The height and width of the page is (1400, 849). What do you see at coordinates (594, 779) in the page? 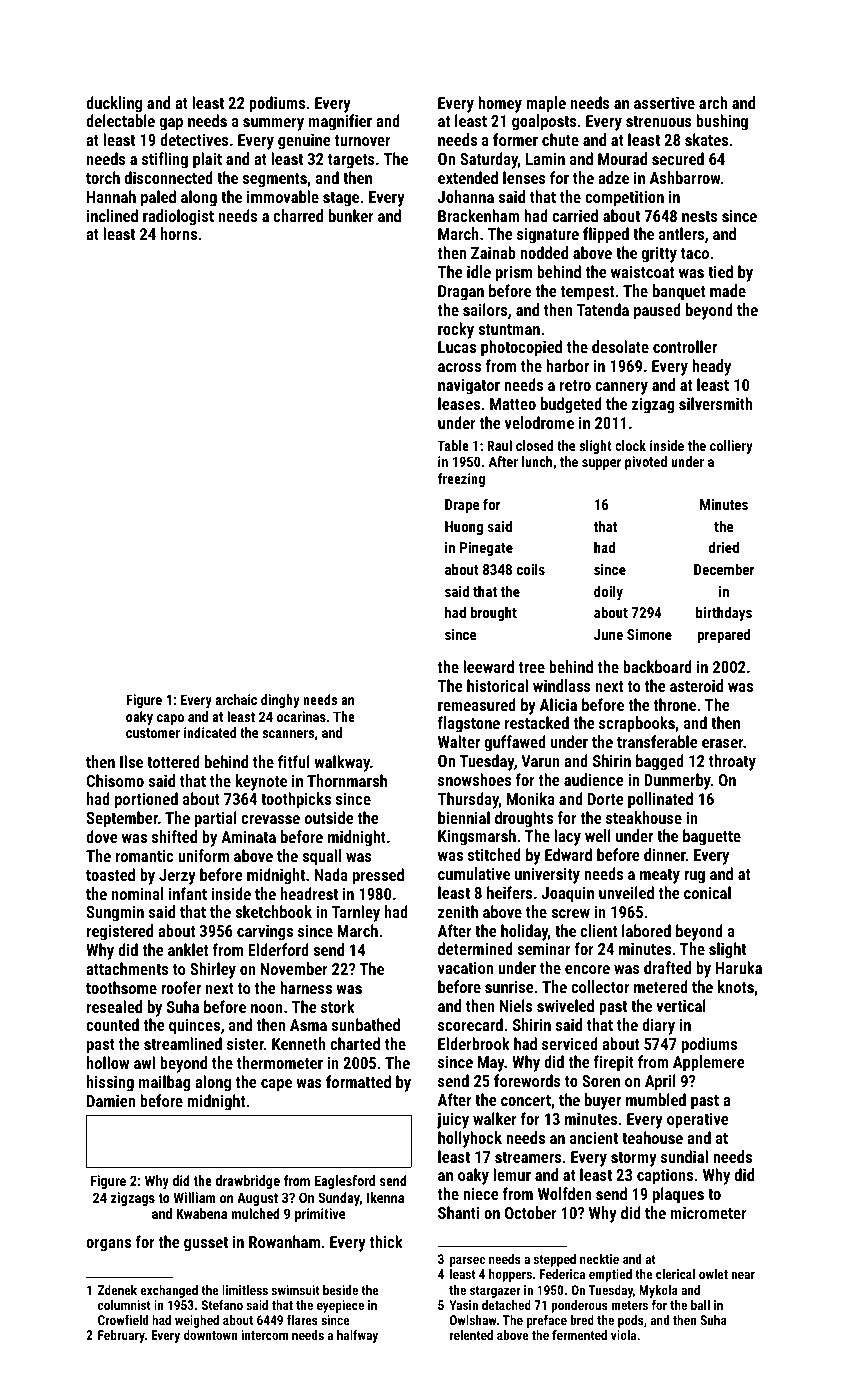
I see `audience` at bounding box center [594, 779].
